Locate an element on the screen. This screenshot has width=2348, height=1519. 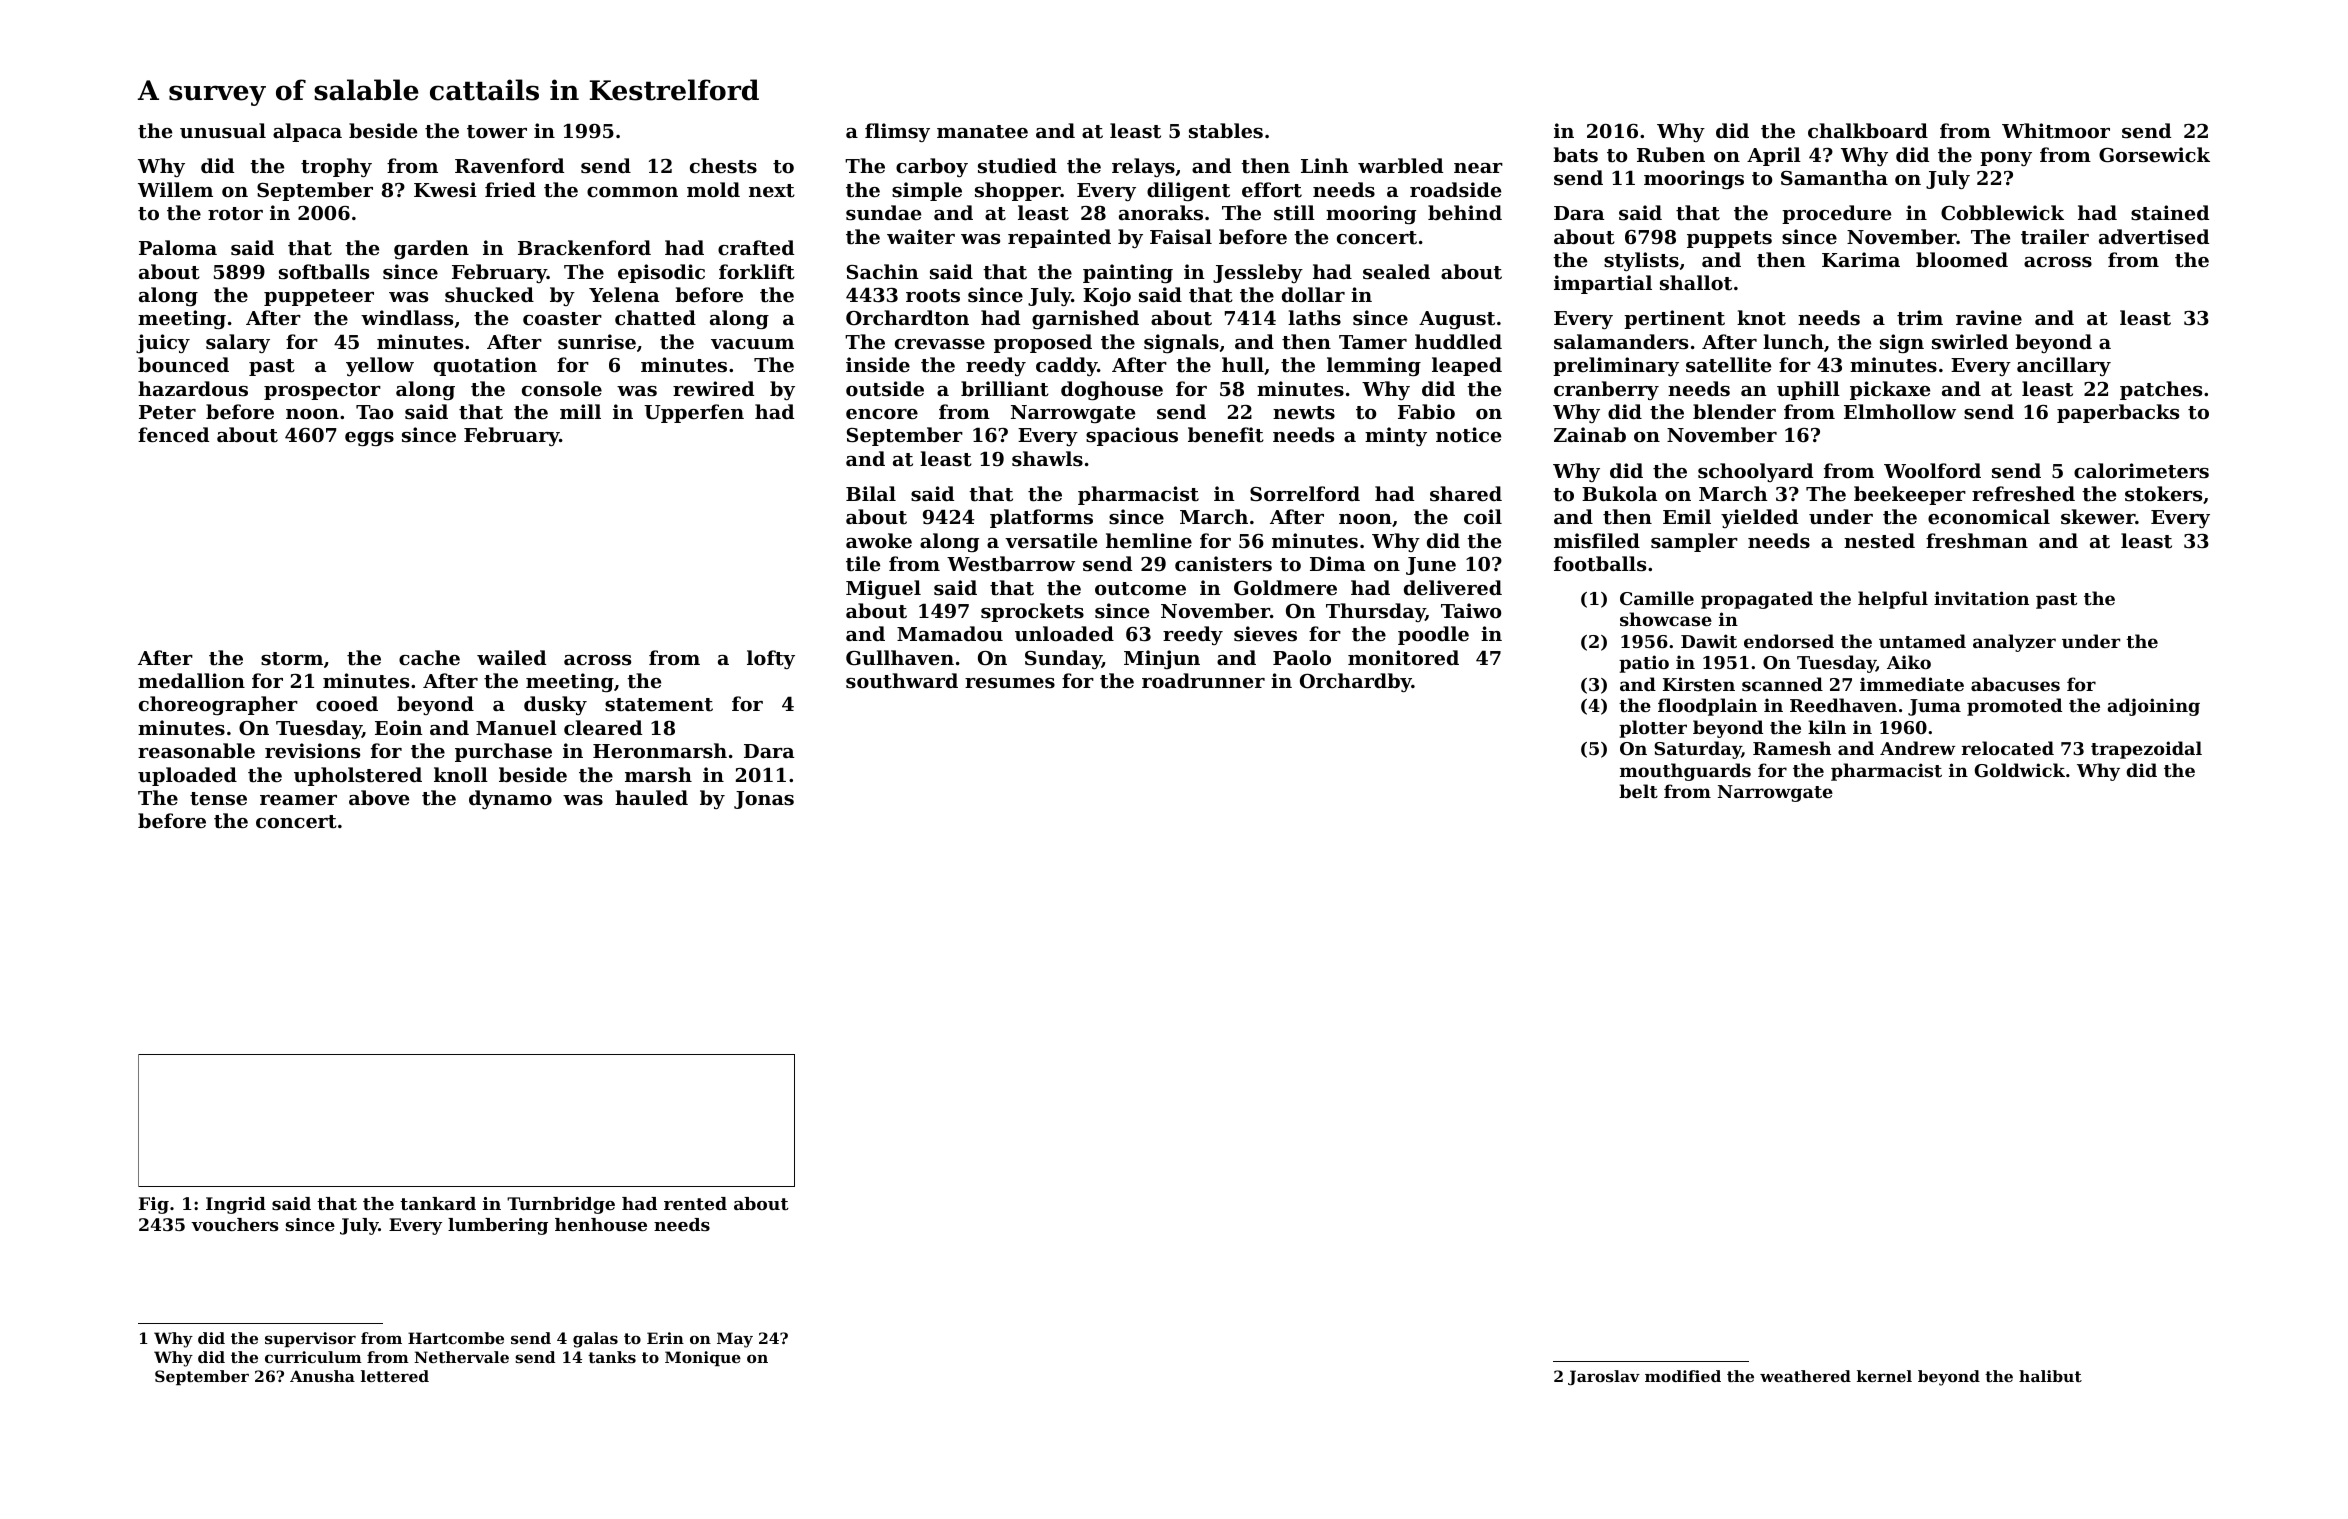
Fig is located at coordinates (154, 1205).
